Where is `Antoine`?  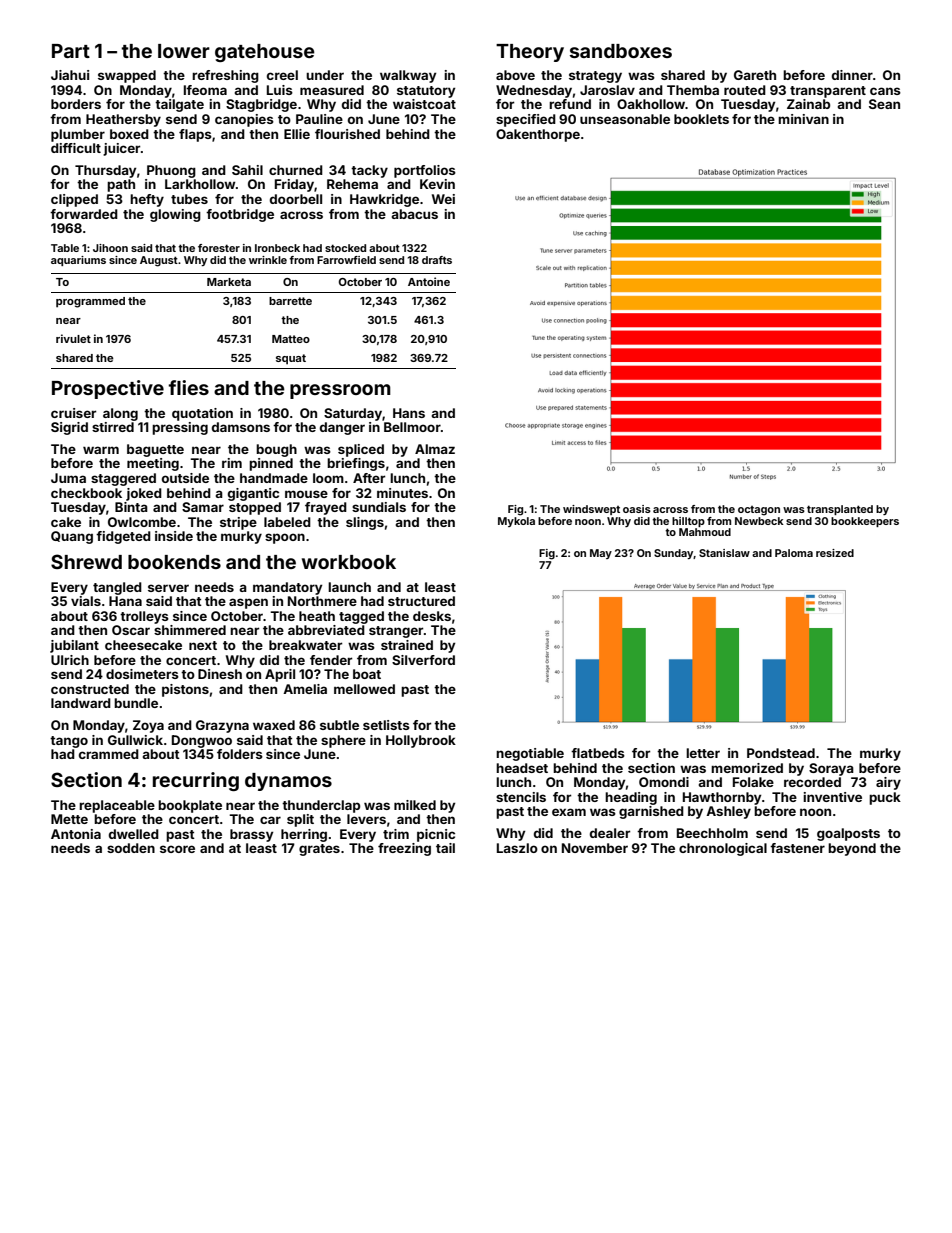
Antoine is located at coordinates (429, 281).
